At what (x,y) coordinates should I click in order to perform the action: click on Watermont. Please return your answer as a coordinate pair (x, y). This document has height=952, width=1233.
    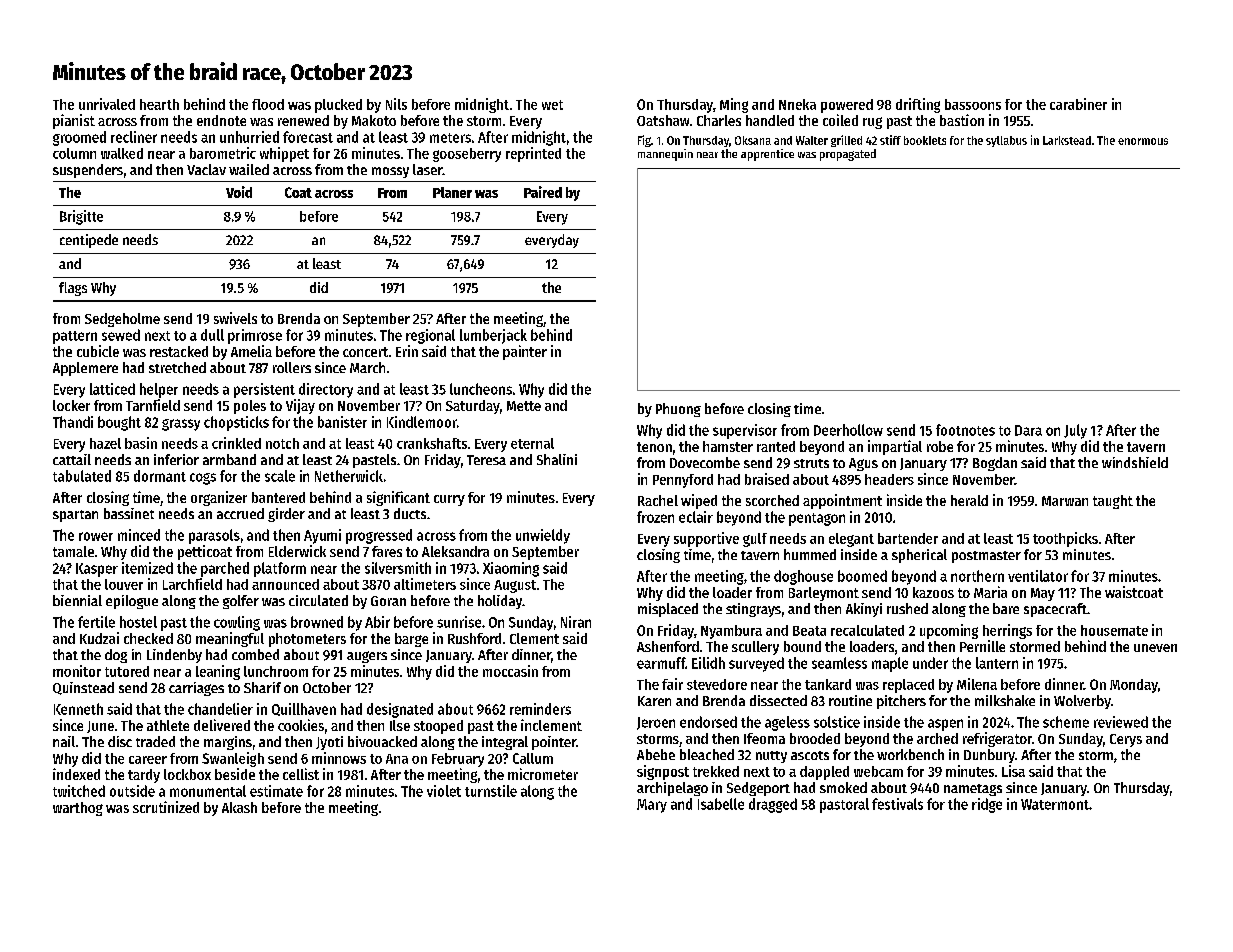
    Looking at the image, I should click on (1055, 804).
